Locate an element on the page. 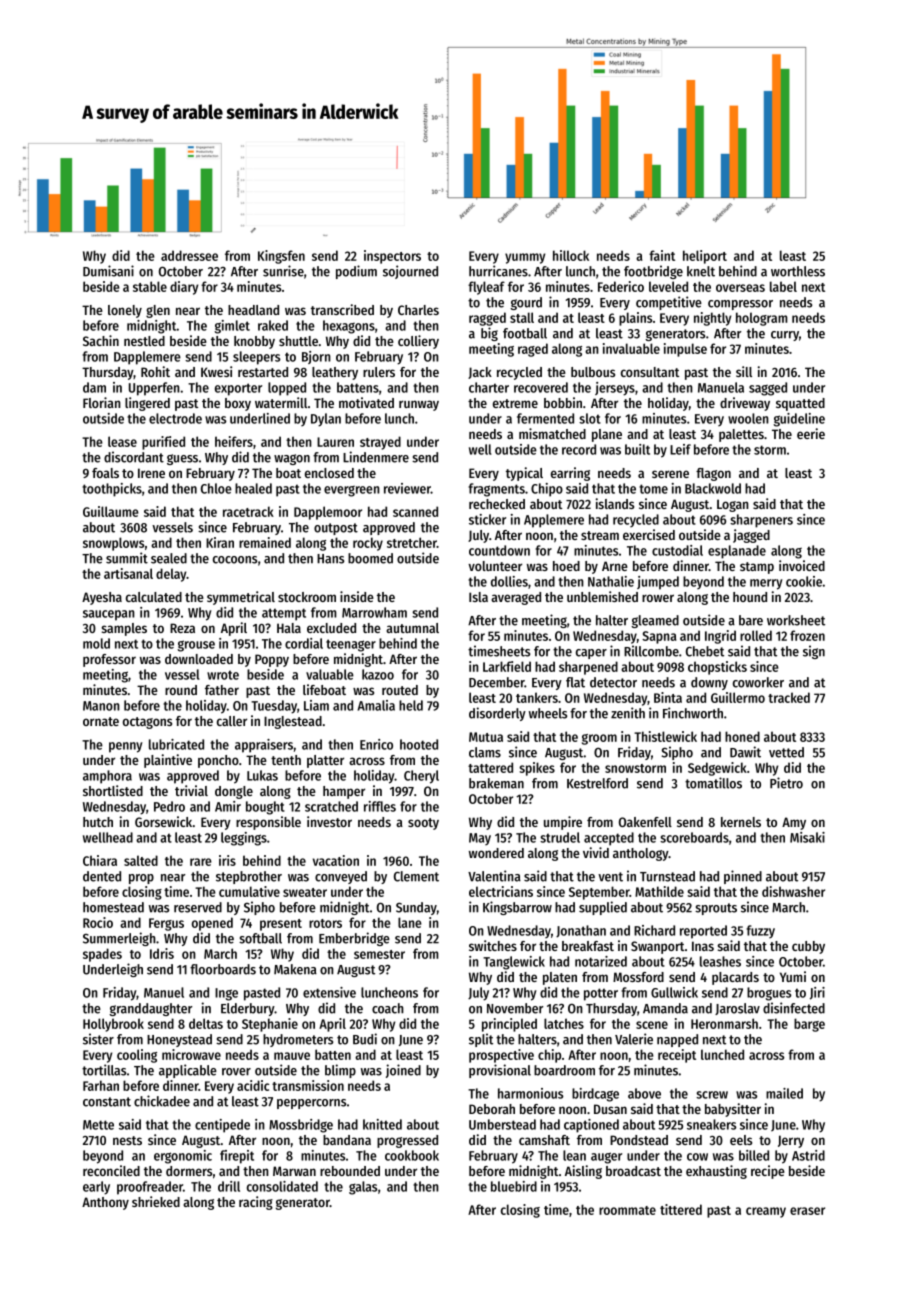 This page has height=1316, width=908. Dumisani is located at coordinates (108, 271).
